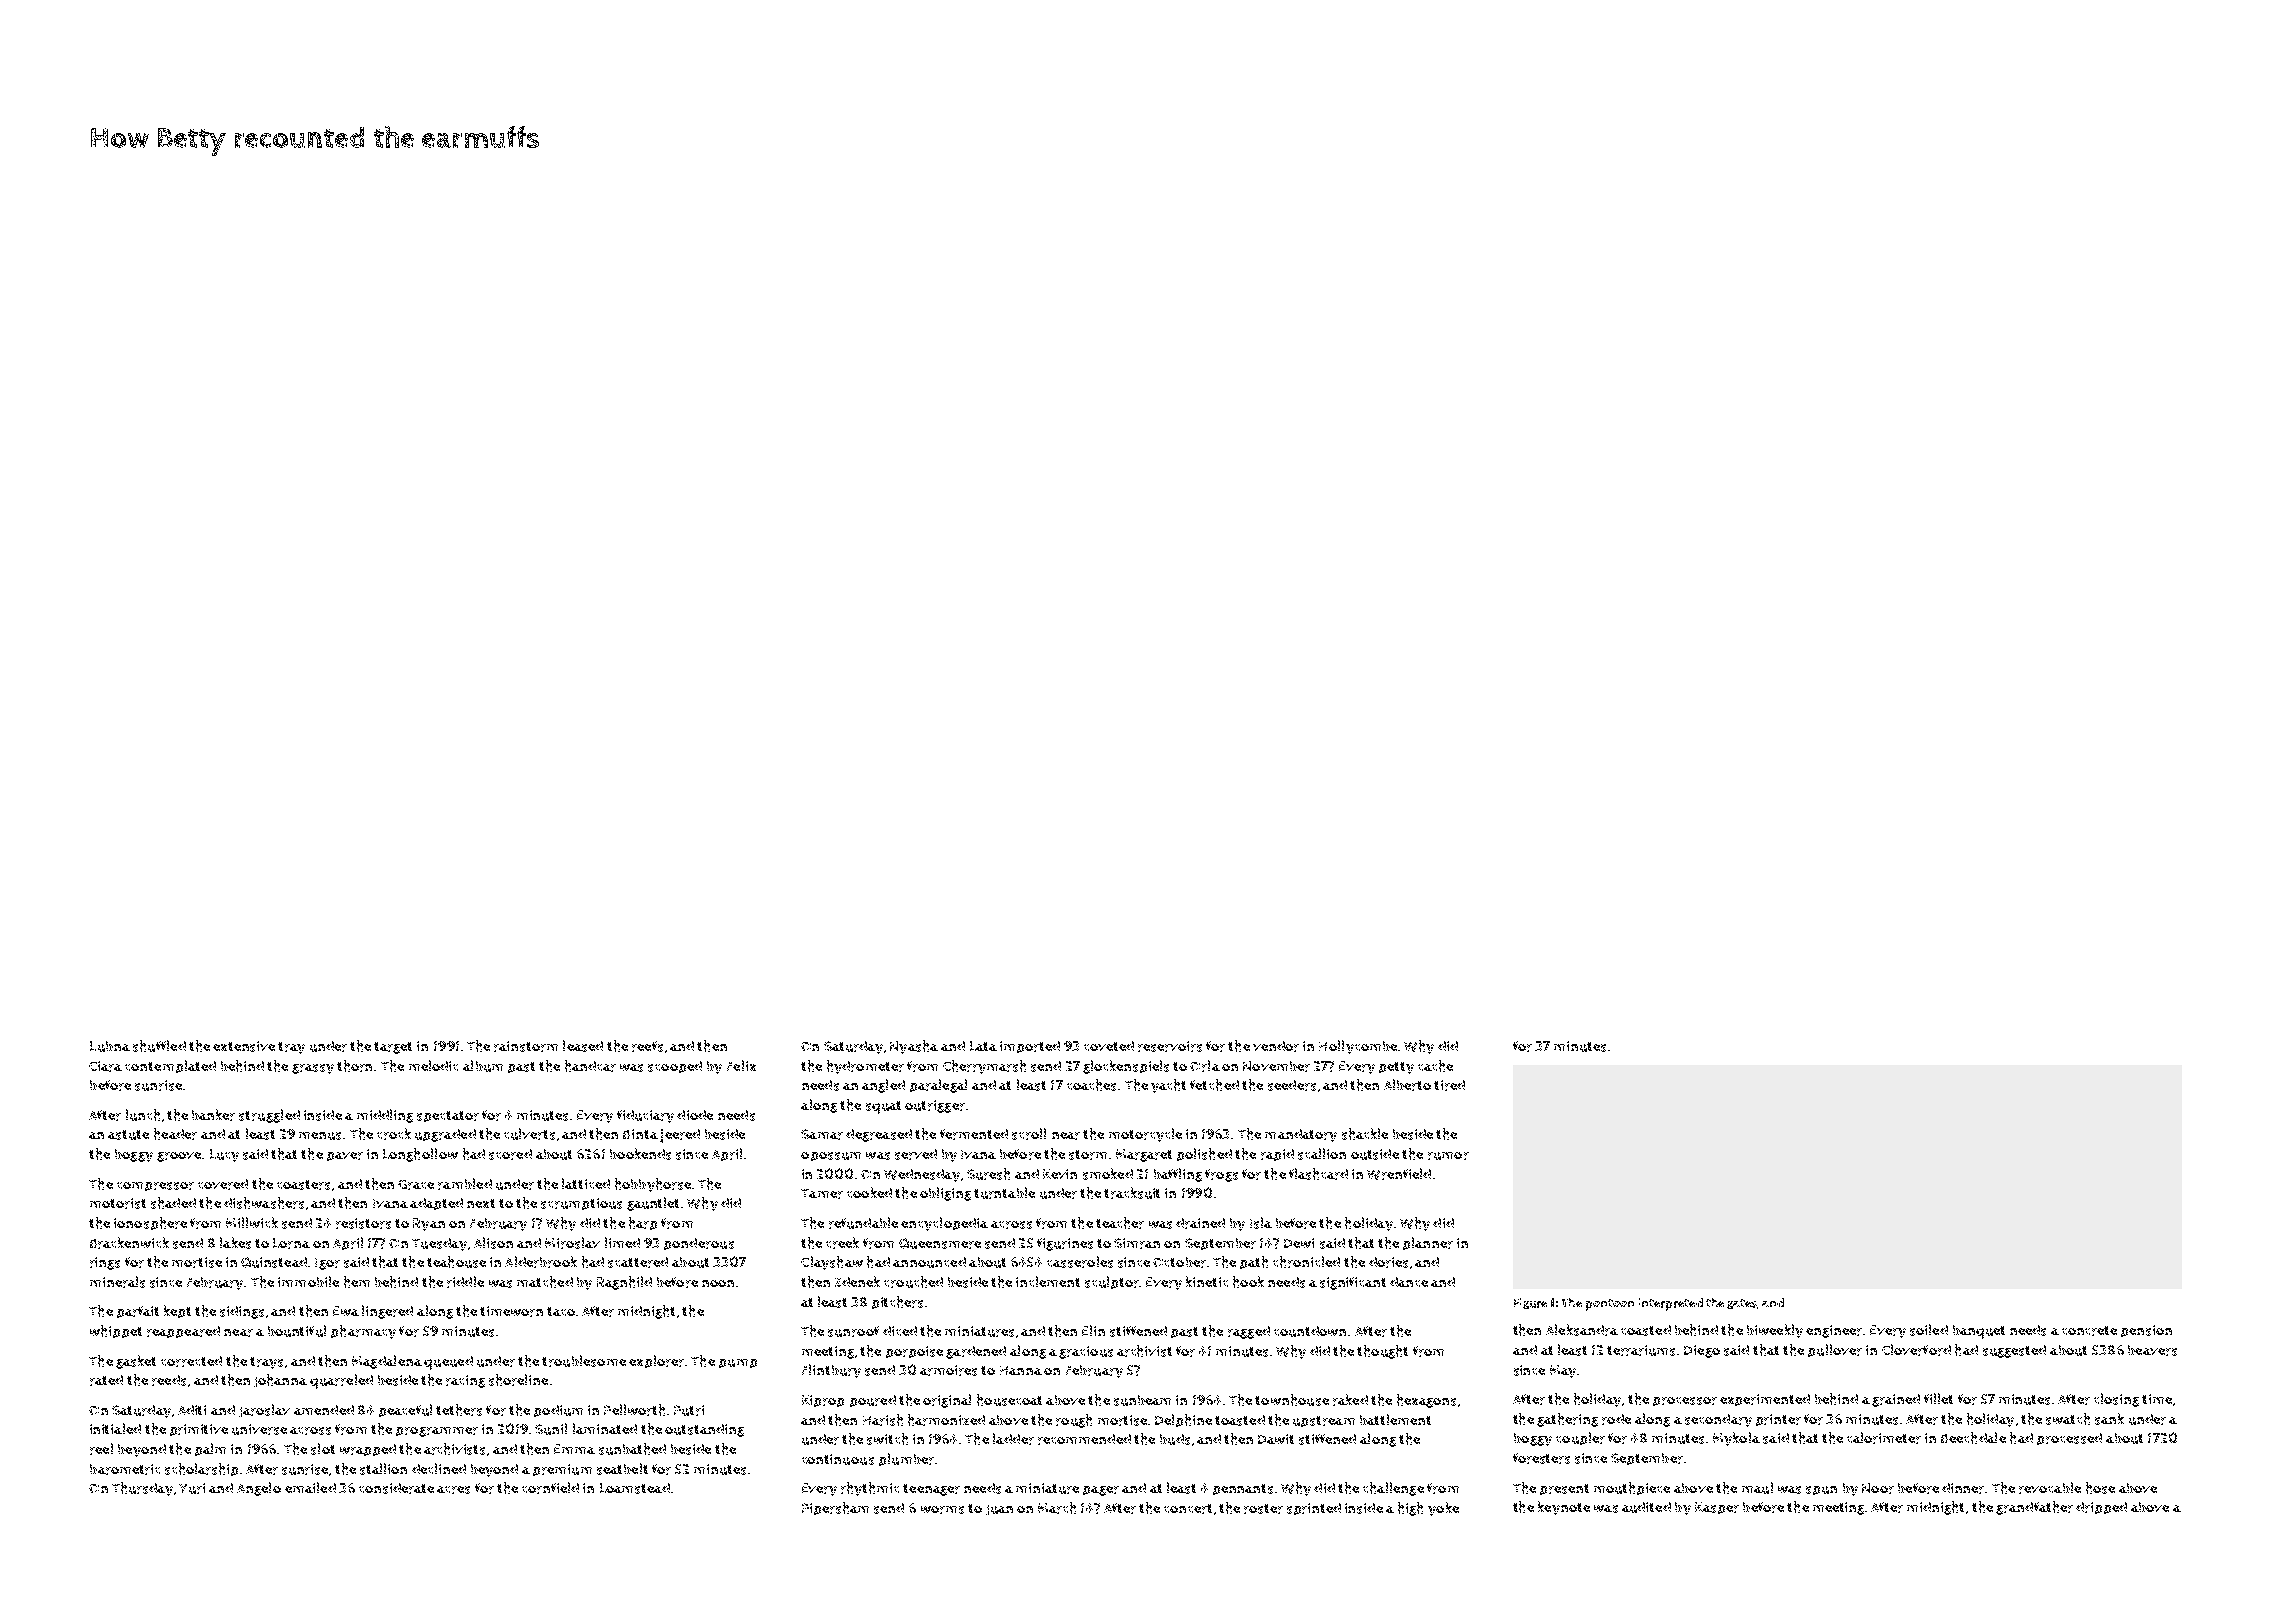 The height and width of the screenshot is (1606, 2271). Describe the element at coordinates (1358, 1047) in the screenshot. I see `Hollycombe` at that location.
